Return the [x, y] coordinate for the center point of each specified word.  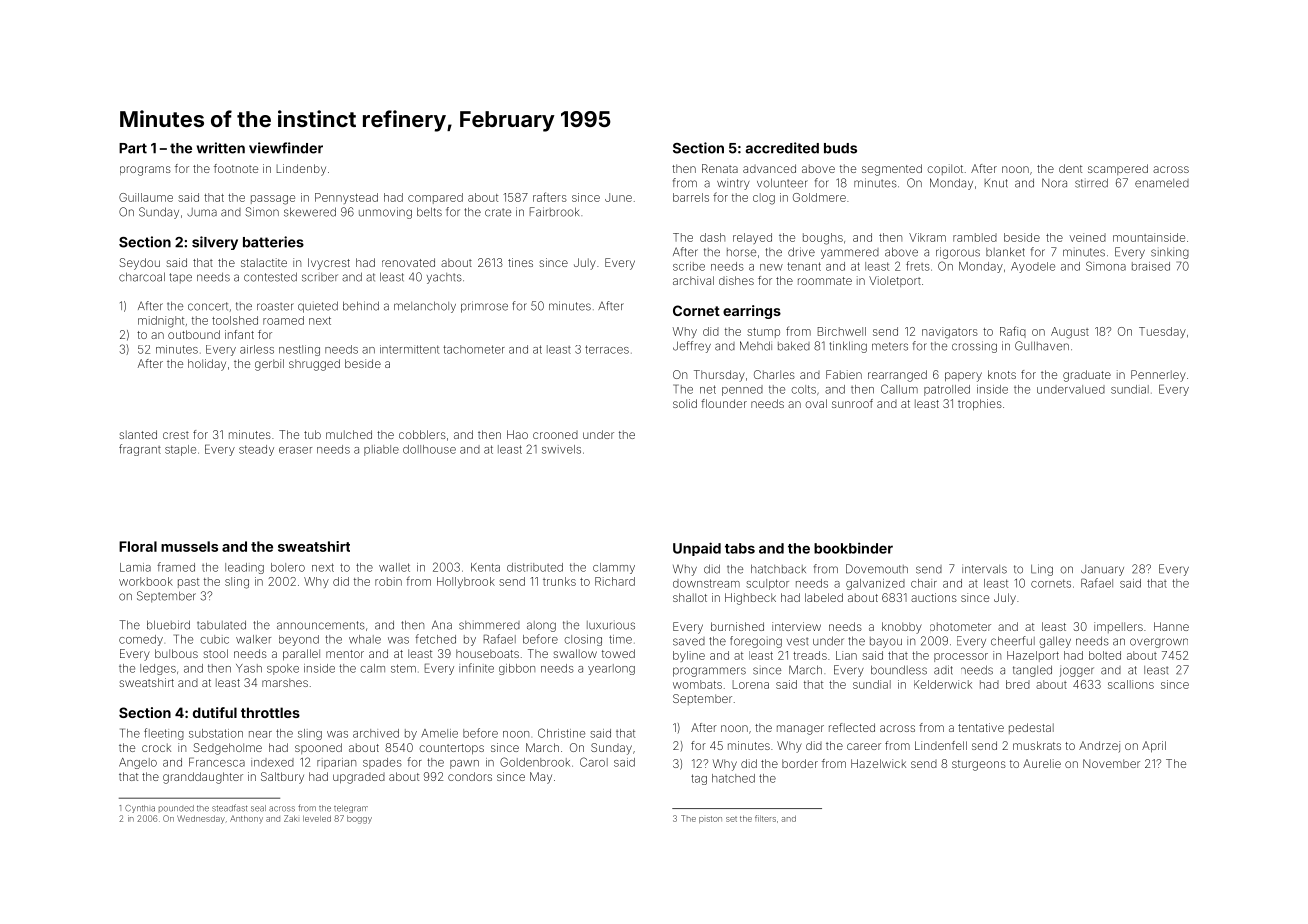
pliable [381, 450]
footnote [236, 168]
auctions [934, 597]
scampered [1118, 169]
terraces [607, 349]
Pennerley [1158, 376]
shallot [690, 597]
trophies [980, 404]
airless [257, 349]
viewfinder [286, 148]
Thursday [719, 376]
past [188, 583]
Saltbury [282, 778]
